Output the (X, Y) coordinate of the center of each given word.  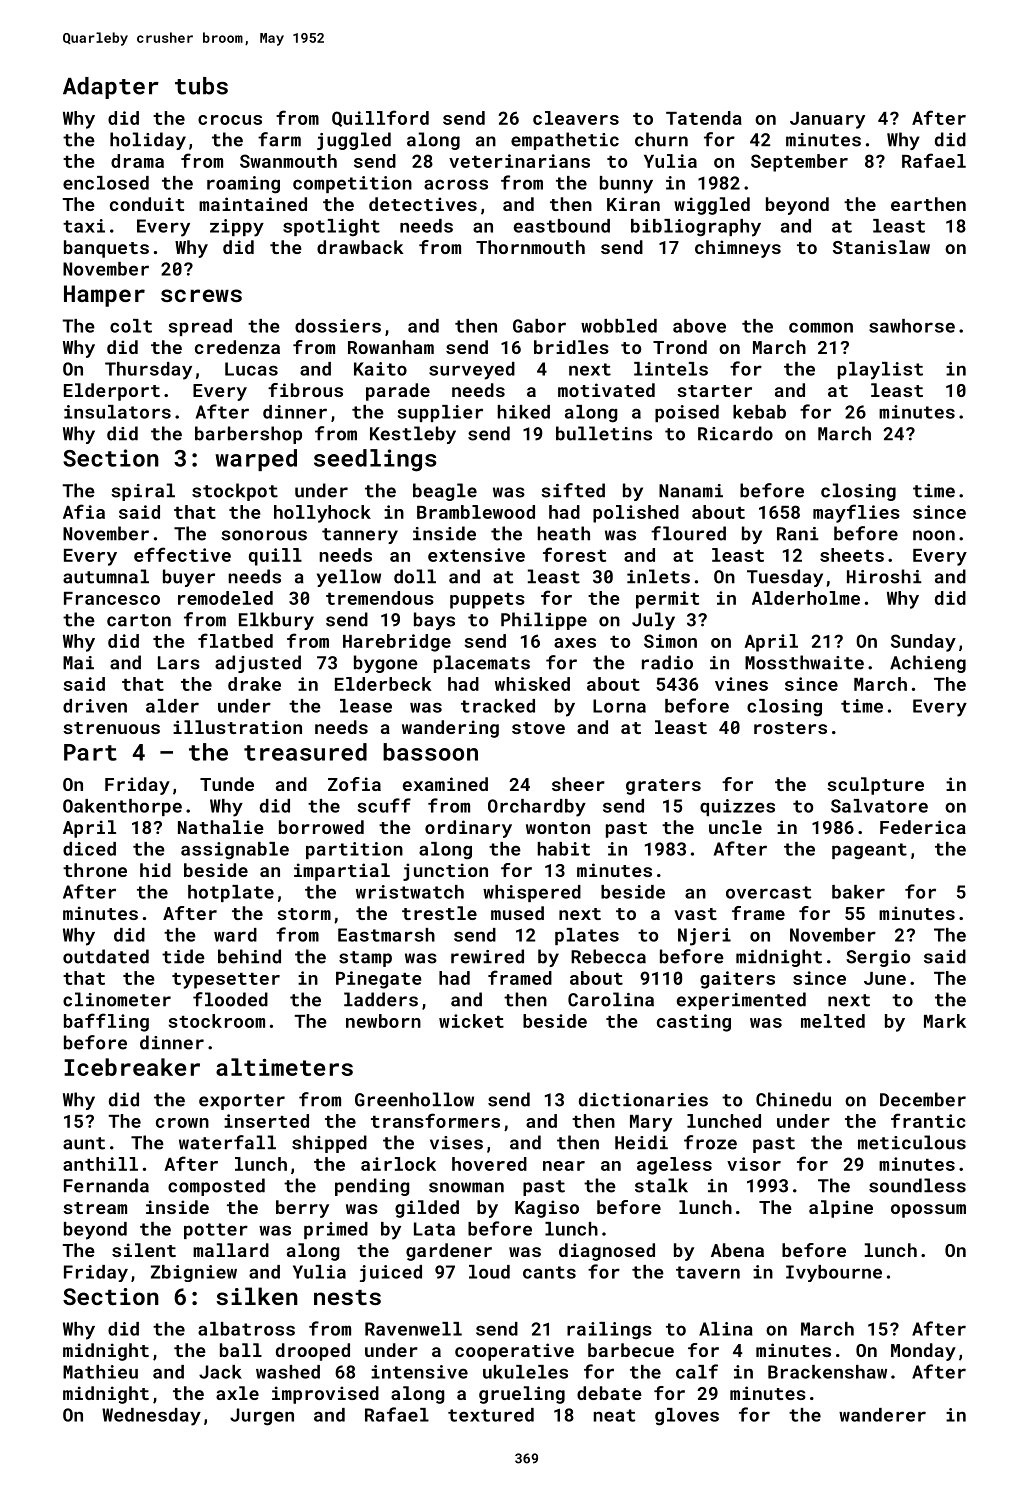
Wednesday (151, 1417)
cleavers (576, 118)
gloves (687, 1417)
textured (491, 1415)
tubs (201, 86)
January (827, 120)
